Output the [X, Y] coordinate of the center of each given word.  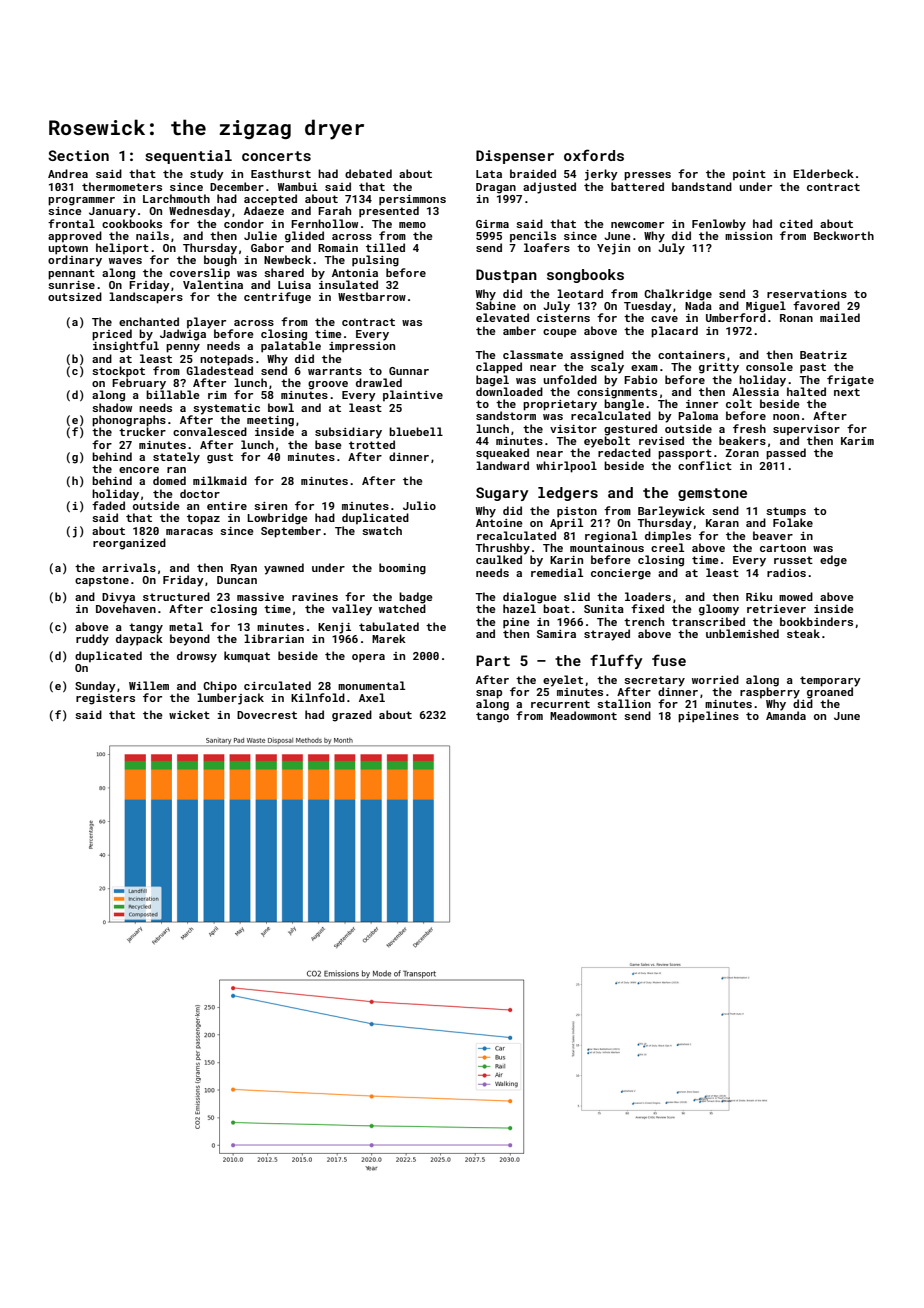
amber [519, 330]
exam [644, 368]
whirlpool [566, 467]
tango [492, 717]
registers [105, 699]
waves [125, 261]
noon [786, 417]
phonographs [129, 421]
